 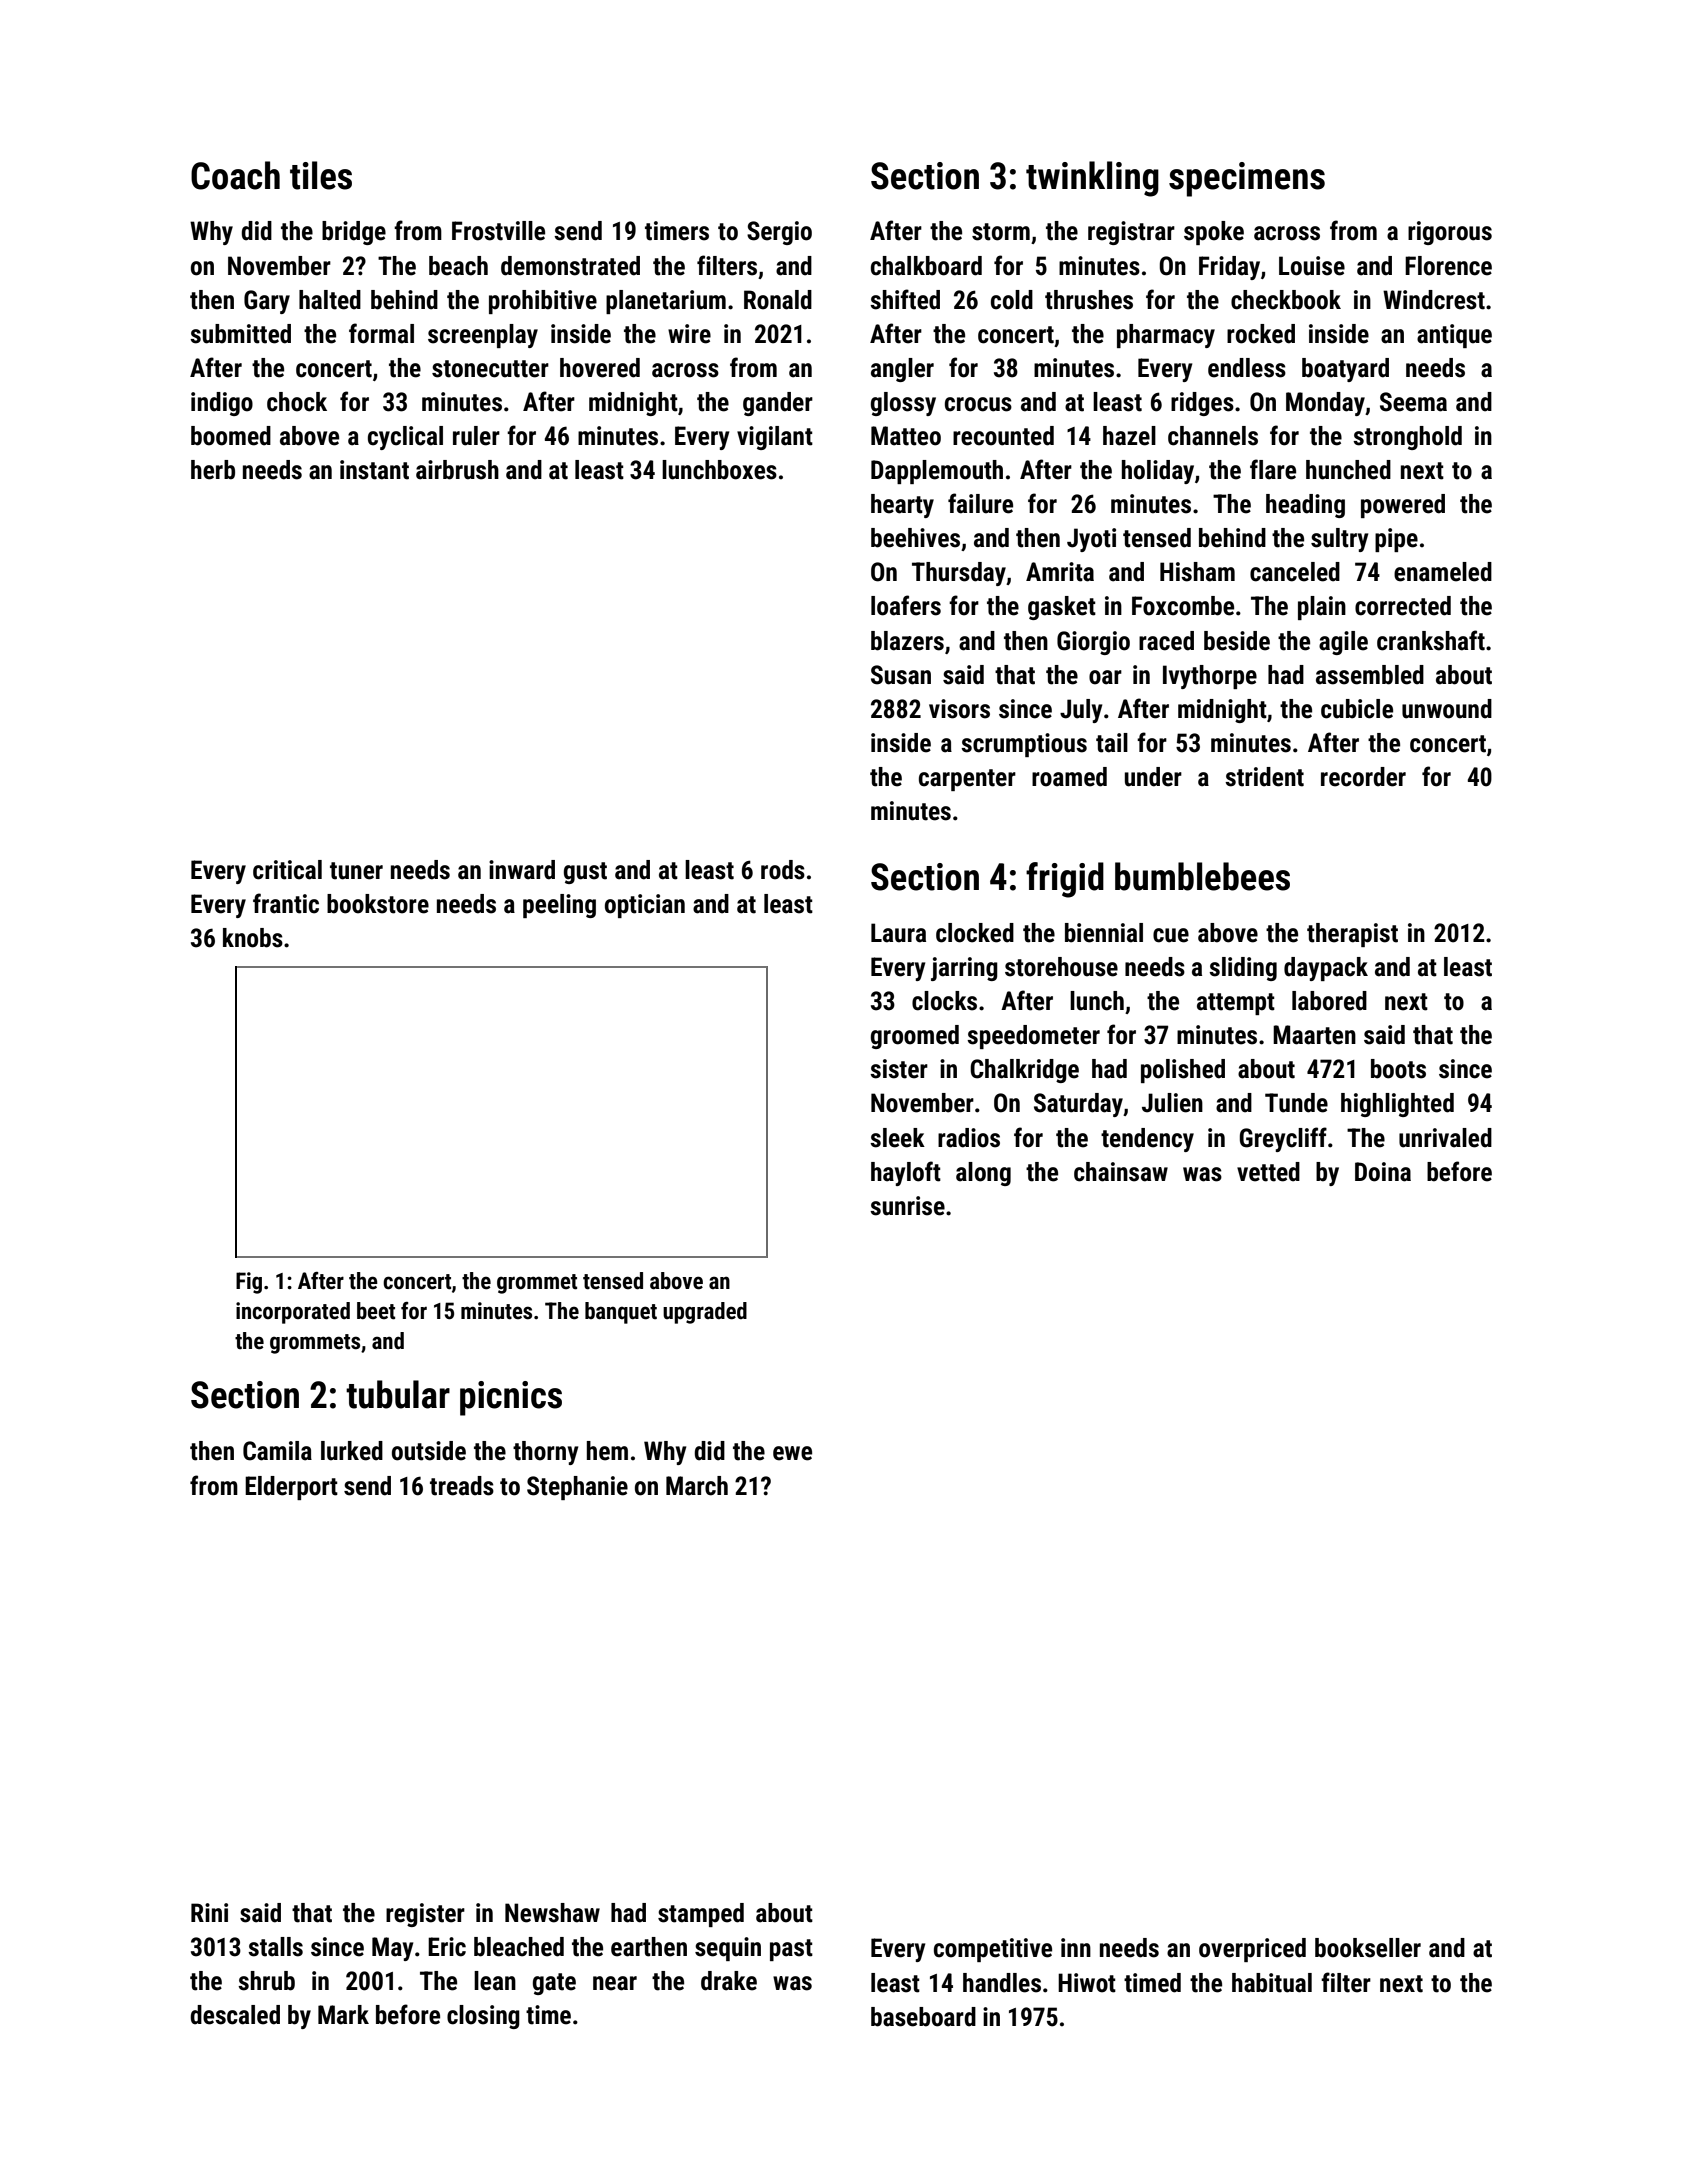 What do you see at coordinates (209, 1912) in the image?
I see `Rini` at bounding box center [209, 1912].
